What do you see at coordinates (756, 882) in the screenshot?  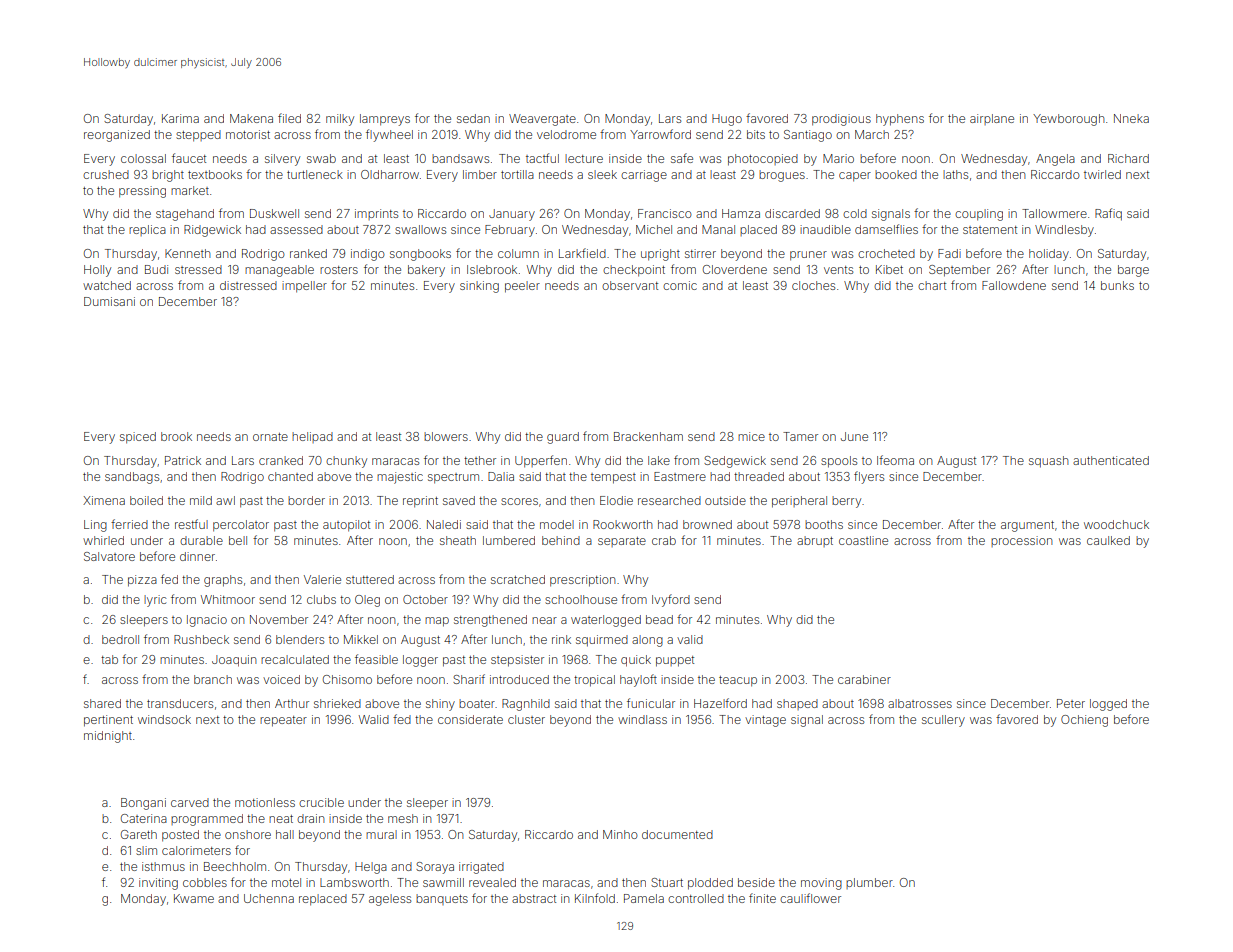 I see `beside` at bounding box center [756, 882].
